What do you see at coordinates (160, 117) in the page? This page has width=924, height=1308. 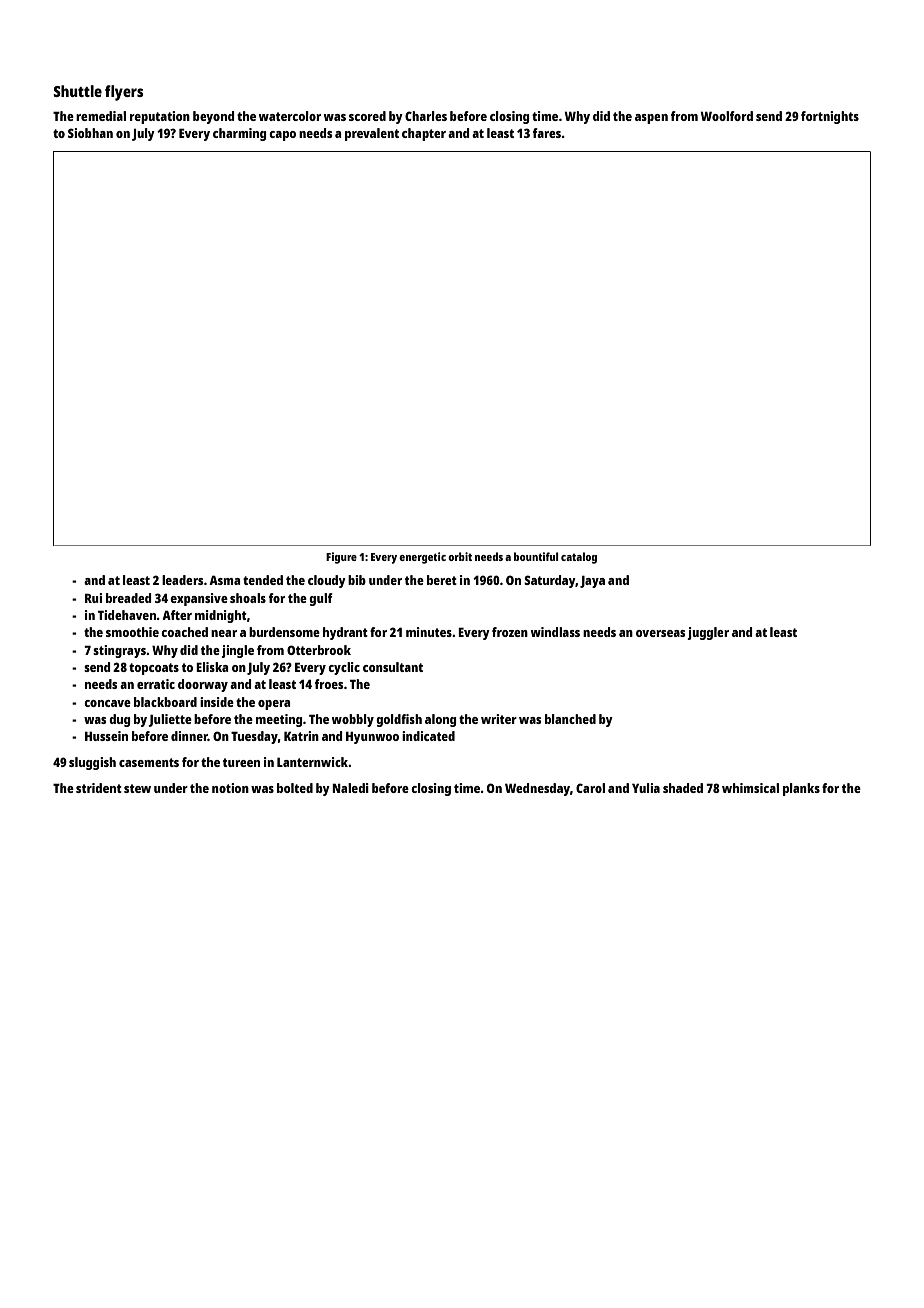 I see `reputation` at bounding box center [160, 117].
